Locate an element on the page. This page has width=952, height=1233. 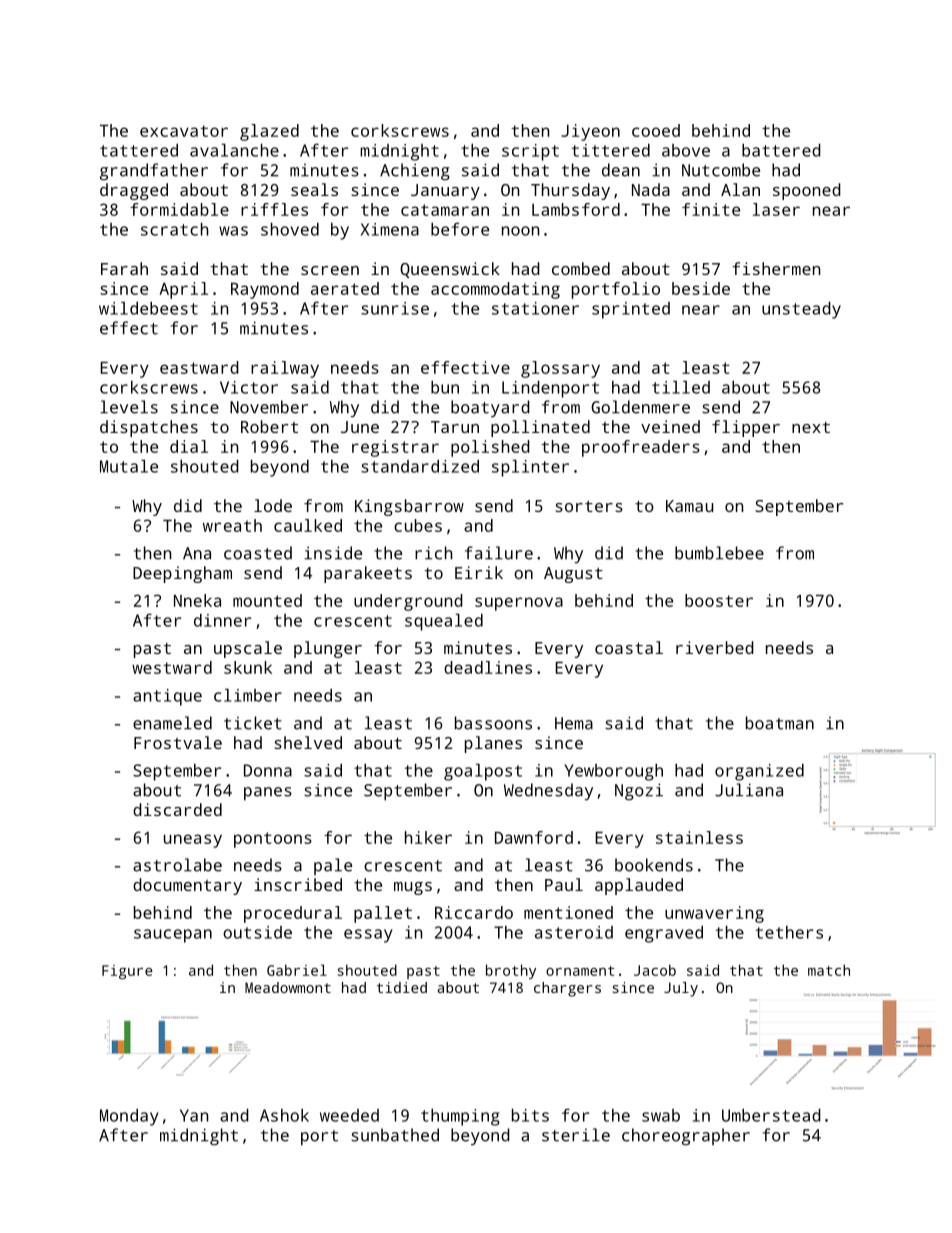
deadlines is located at coordinates (488, 667).
